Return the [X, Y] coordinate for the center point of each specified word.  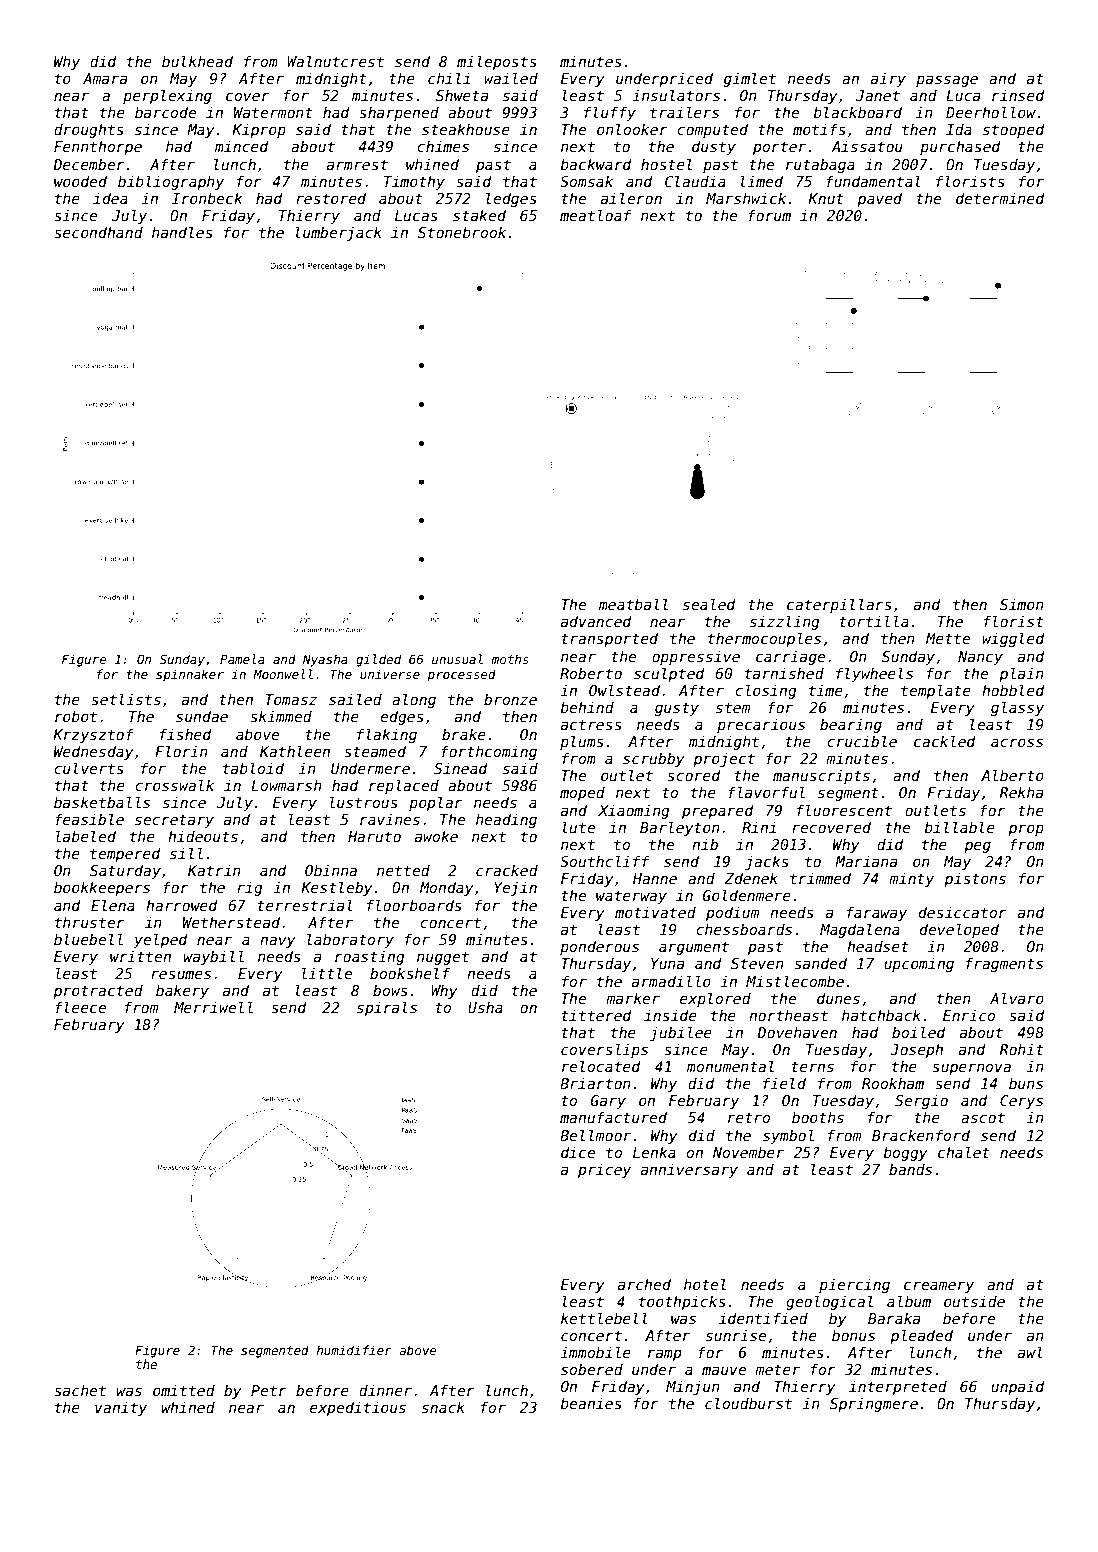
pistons [975, 879]
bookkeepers [102, 888]
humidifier [354, 1350]
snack [443, 1407]
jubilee [681, 1033]
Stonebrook [462, 232]
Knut [826, 198]
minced [242, 146]
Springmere [874, 1404]
